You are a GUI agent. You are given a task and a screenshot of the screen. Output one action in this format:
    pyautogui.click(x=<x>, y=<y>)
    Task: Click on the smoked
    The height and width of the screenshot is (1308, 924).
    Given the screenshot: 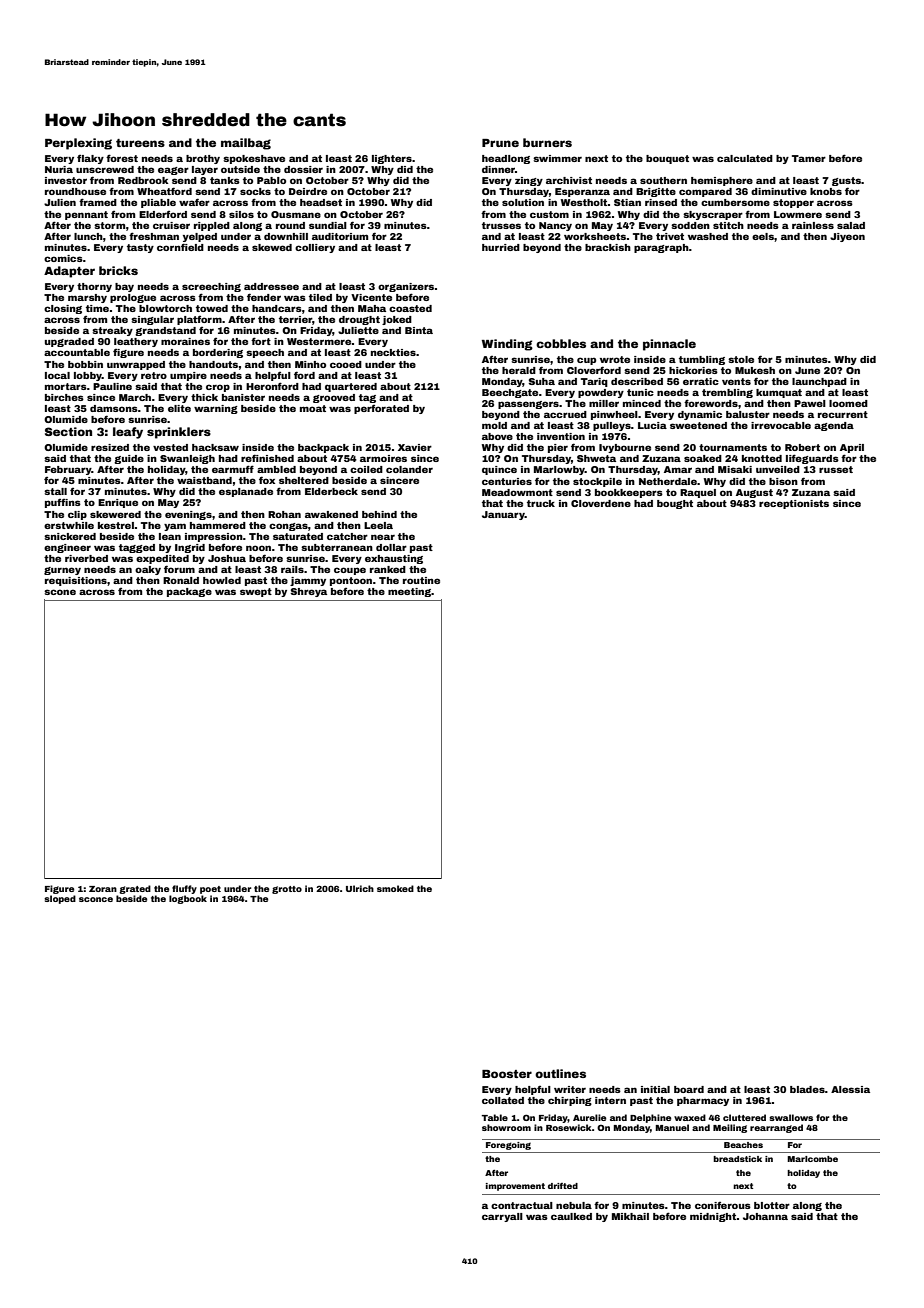 What is the action you would take?
    pyautogui.click(x=395, y=888)
